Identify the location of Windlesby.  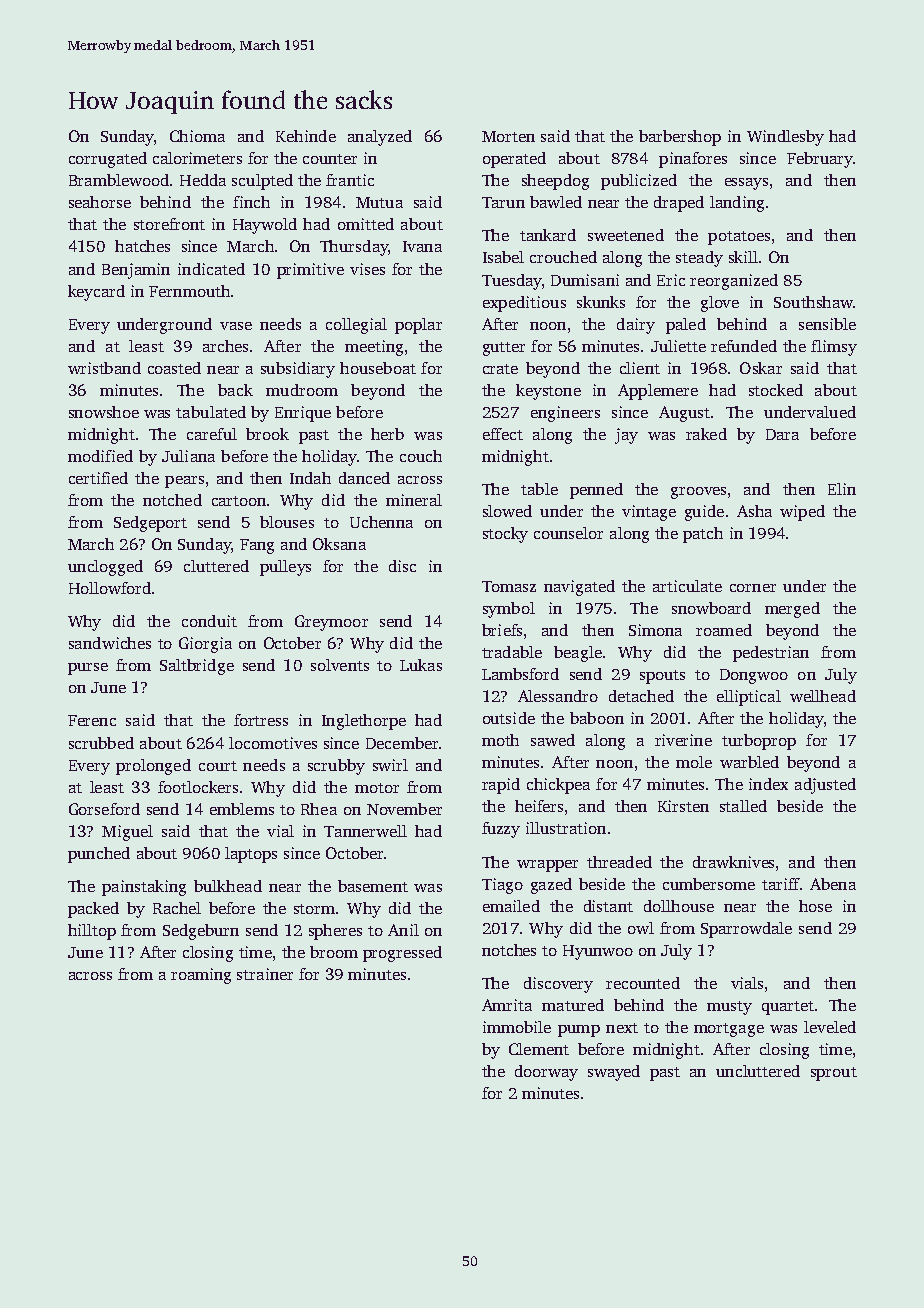
(785, 138).
